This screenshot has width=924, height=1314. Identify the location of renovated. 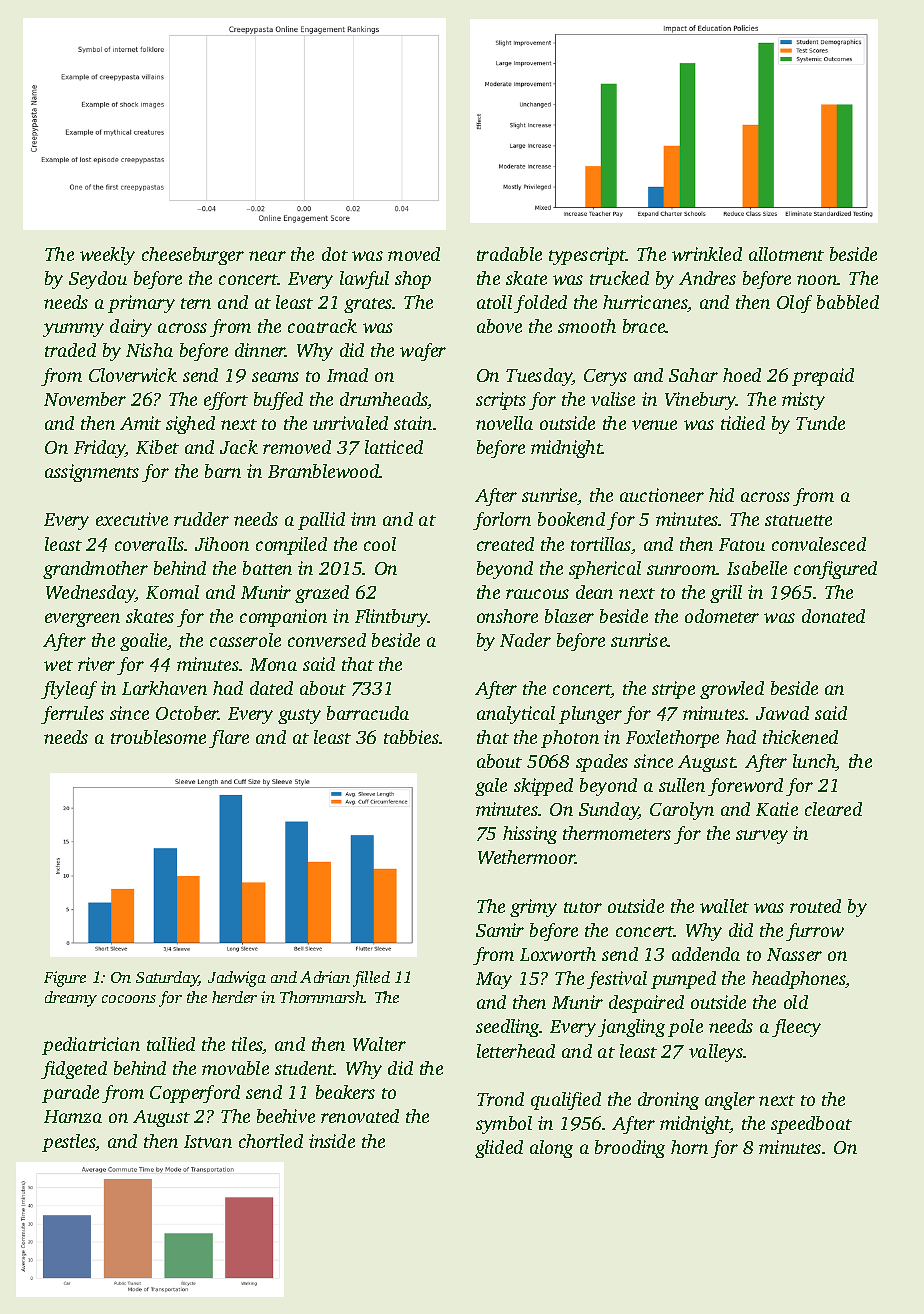
(360, 1116).
